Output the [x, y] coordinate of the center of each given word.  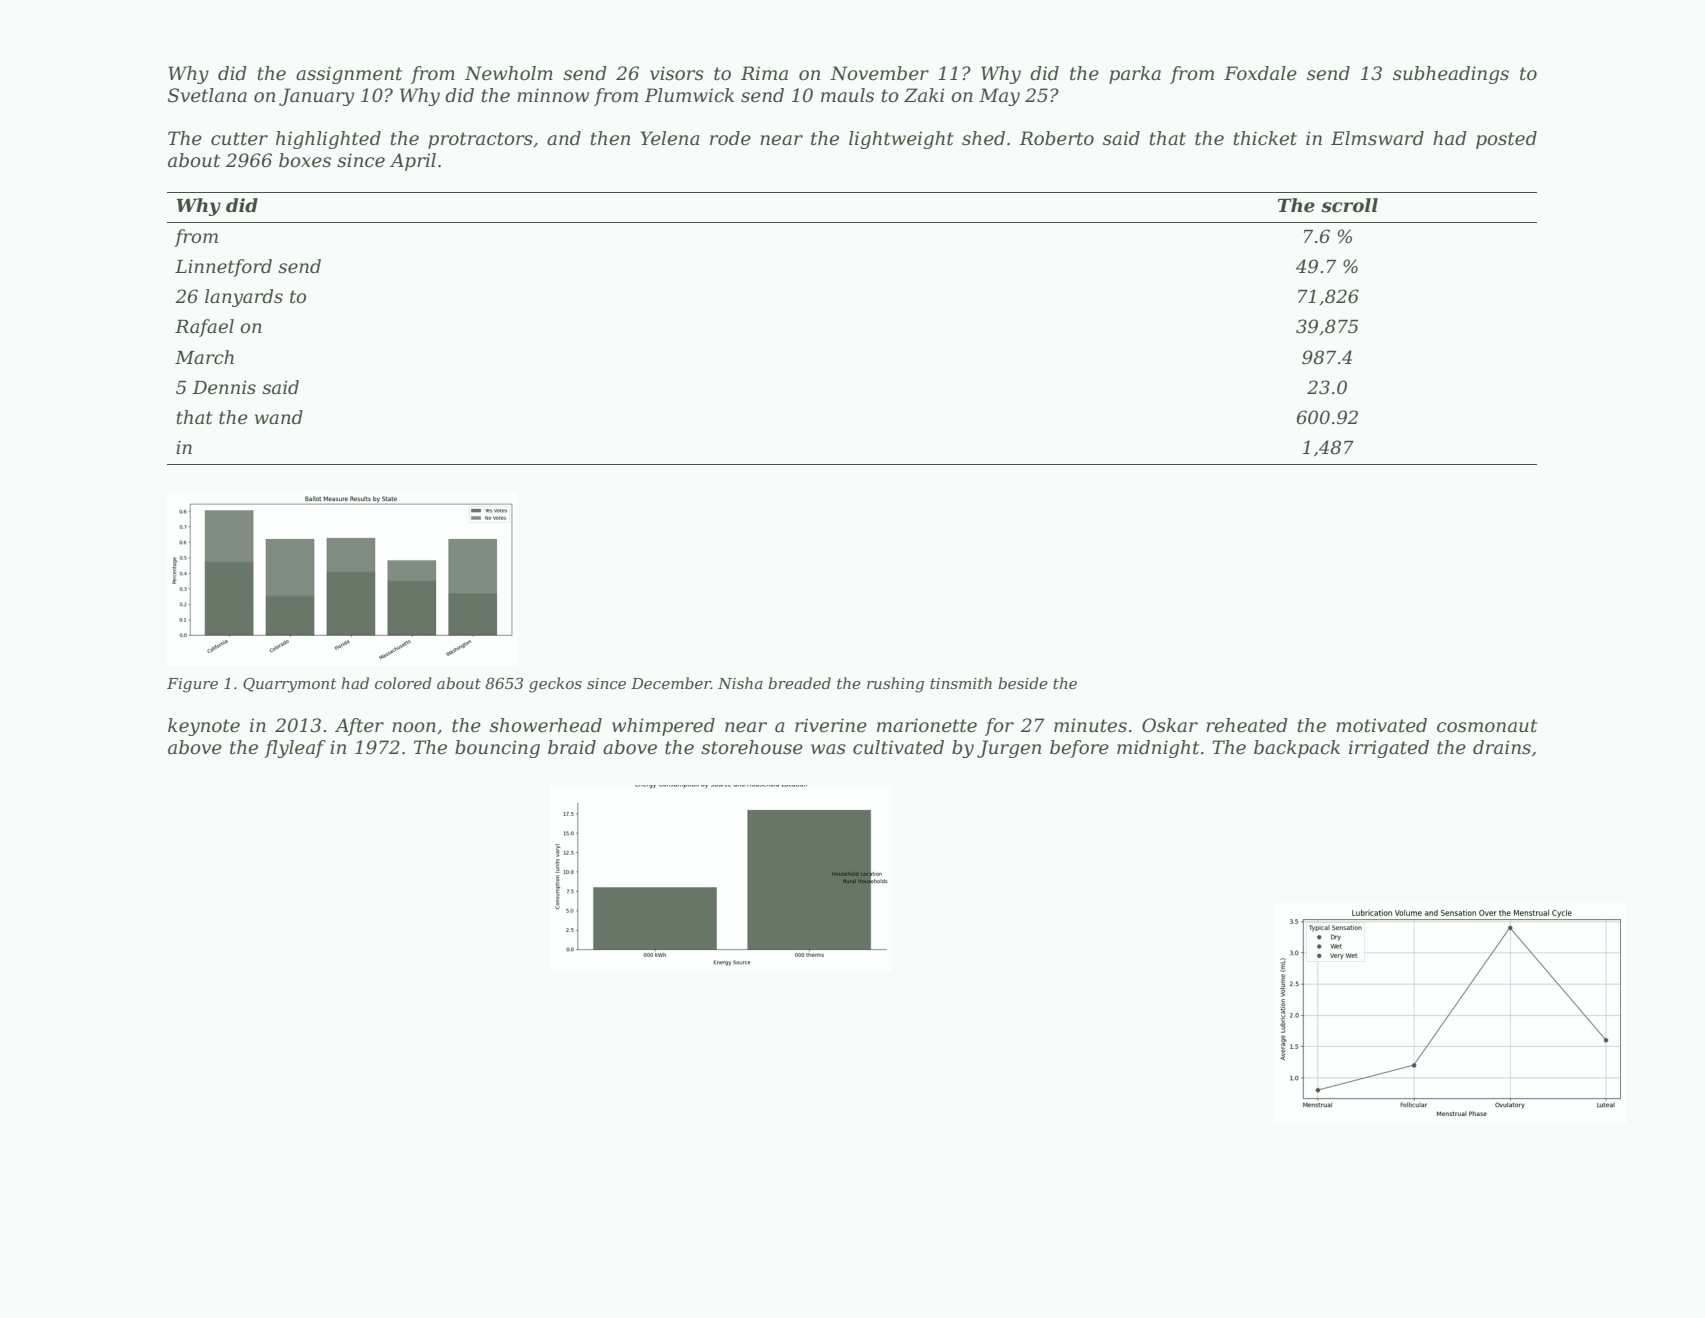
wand [279, 417]
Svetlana [207, 95]
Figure [192, 685]
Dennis [224, 388]
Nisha [740, 683]
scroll [1349, 205]
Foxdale [1260, 73]
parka [1135, 75]
